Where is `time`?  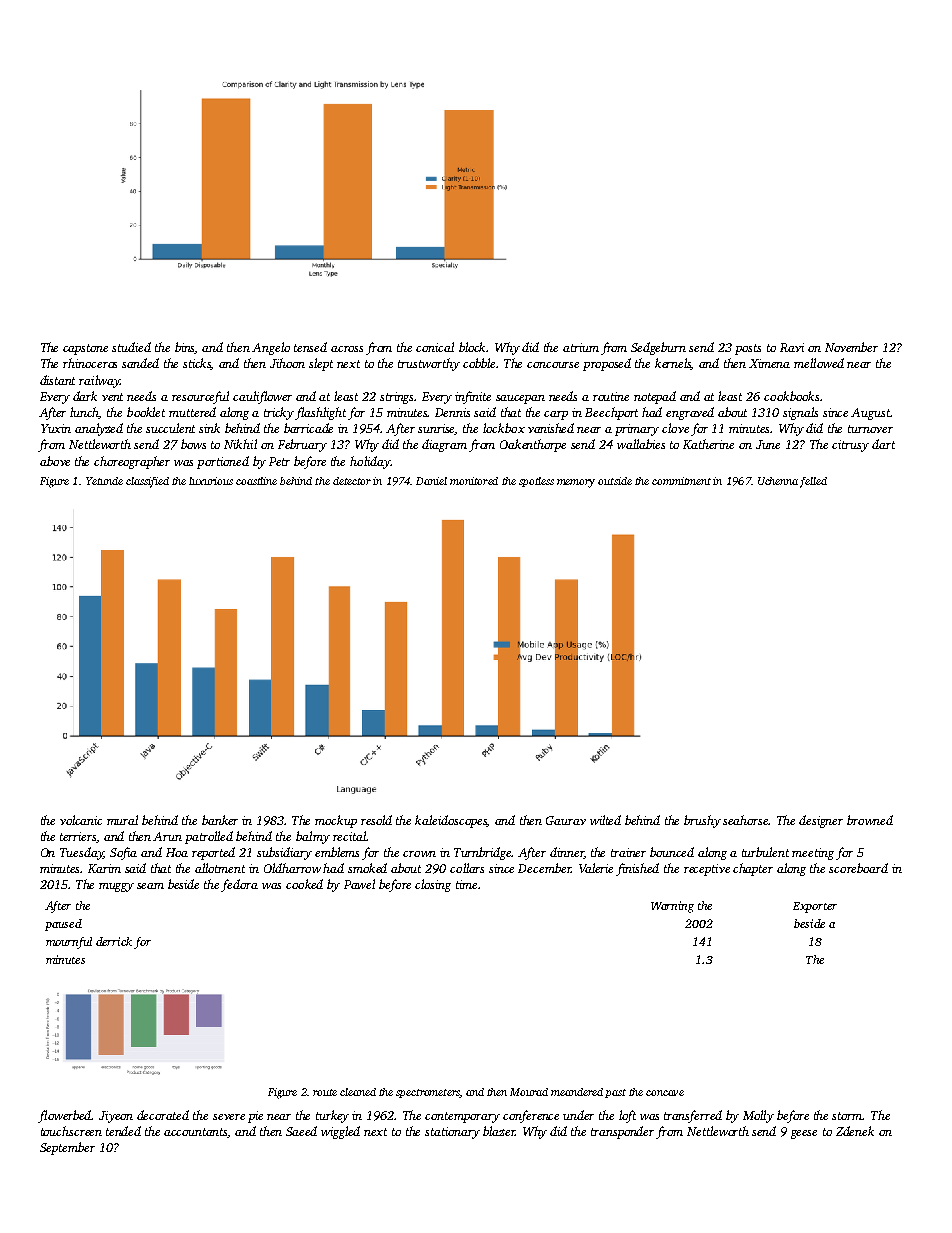
time is located at coordinates (466, 884).
